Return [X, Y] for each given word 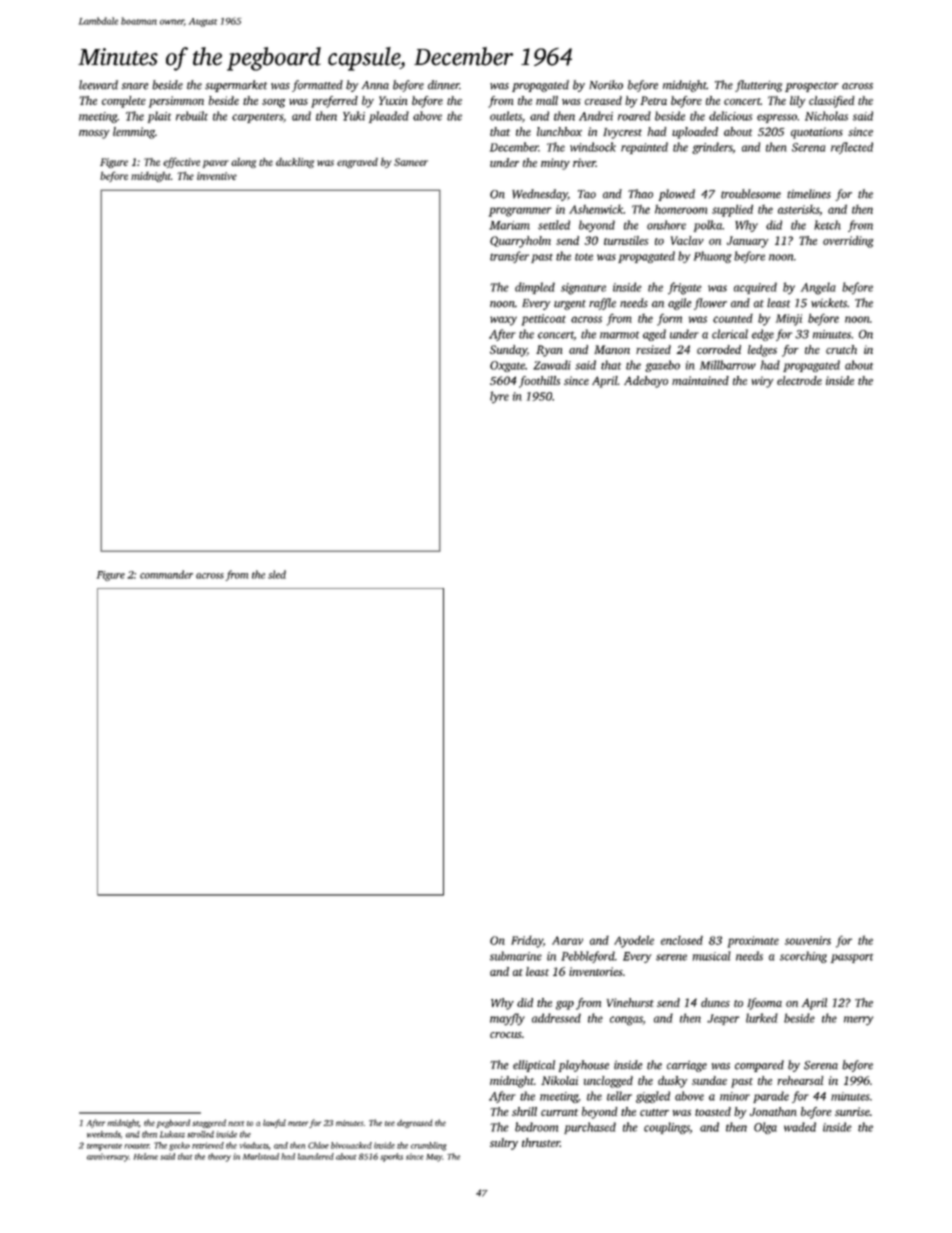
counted [733, 318]
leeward [98, 85]
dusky [672, 1082]
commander [166, 574]
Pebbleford [588, 957]
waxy [503, 321]
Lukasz [172, 1134]
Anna [375, 85]
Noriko [606, 85]
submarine [516, 956]
